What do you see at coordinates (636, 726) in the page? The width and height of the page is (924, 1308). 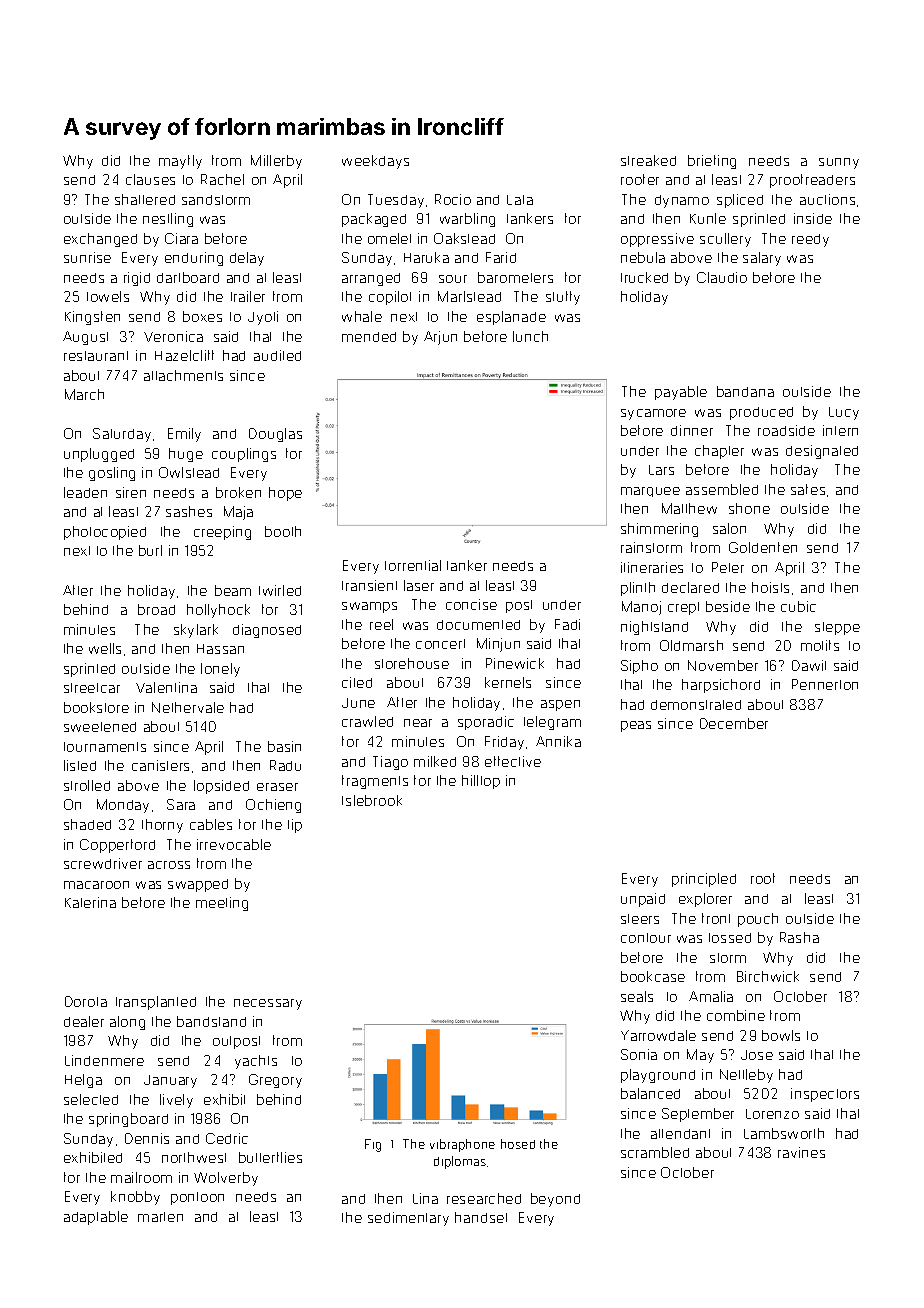 I see `peas` at bounding box center [636, 726].
